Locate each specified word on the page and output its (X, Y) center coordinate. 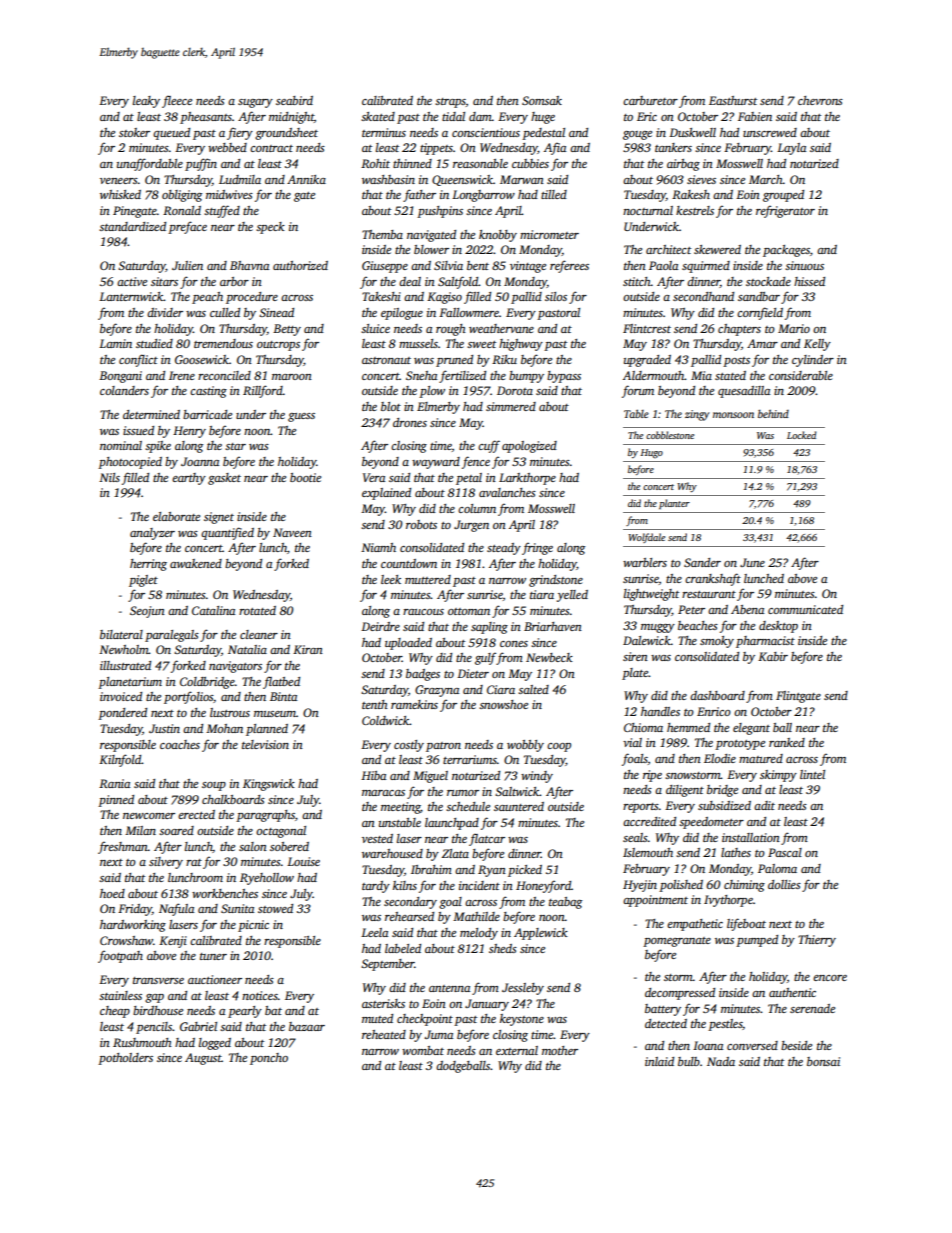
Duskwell (692, 132)
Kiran (308, 649)
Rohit (375, 163)
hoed (112, 893)
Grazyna (437, 691)
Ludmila (240, 179)
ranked (787, 742)
